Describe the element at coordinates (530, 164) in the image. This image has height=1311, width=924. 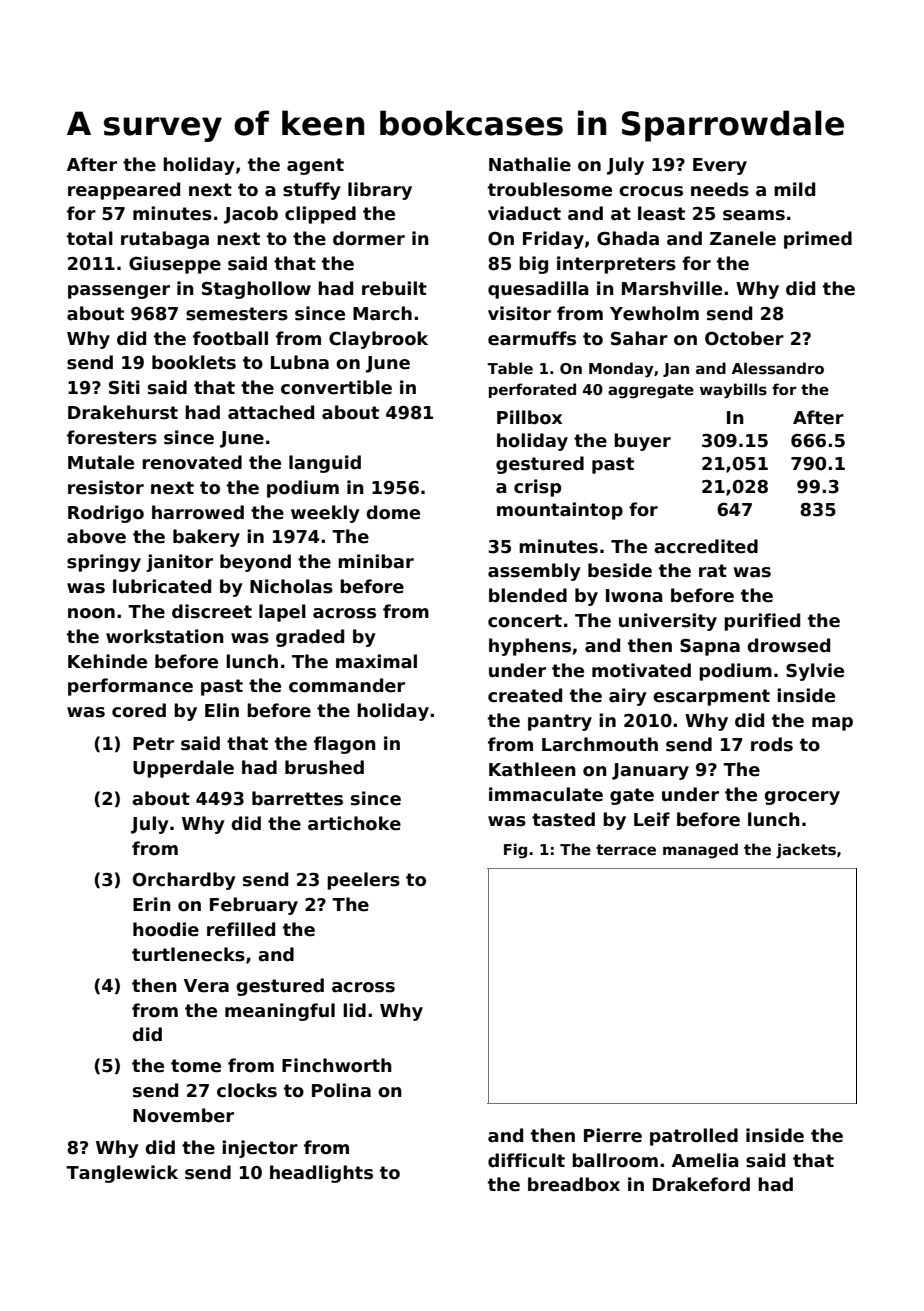
I see `Nathalie` at that location.
